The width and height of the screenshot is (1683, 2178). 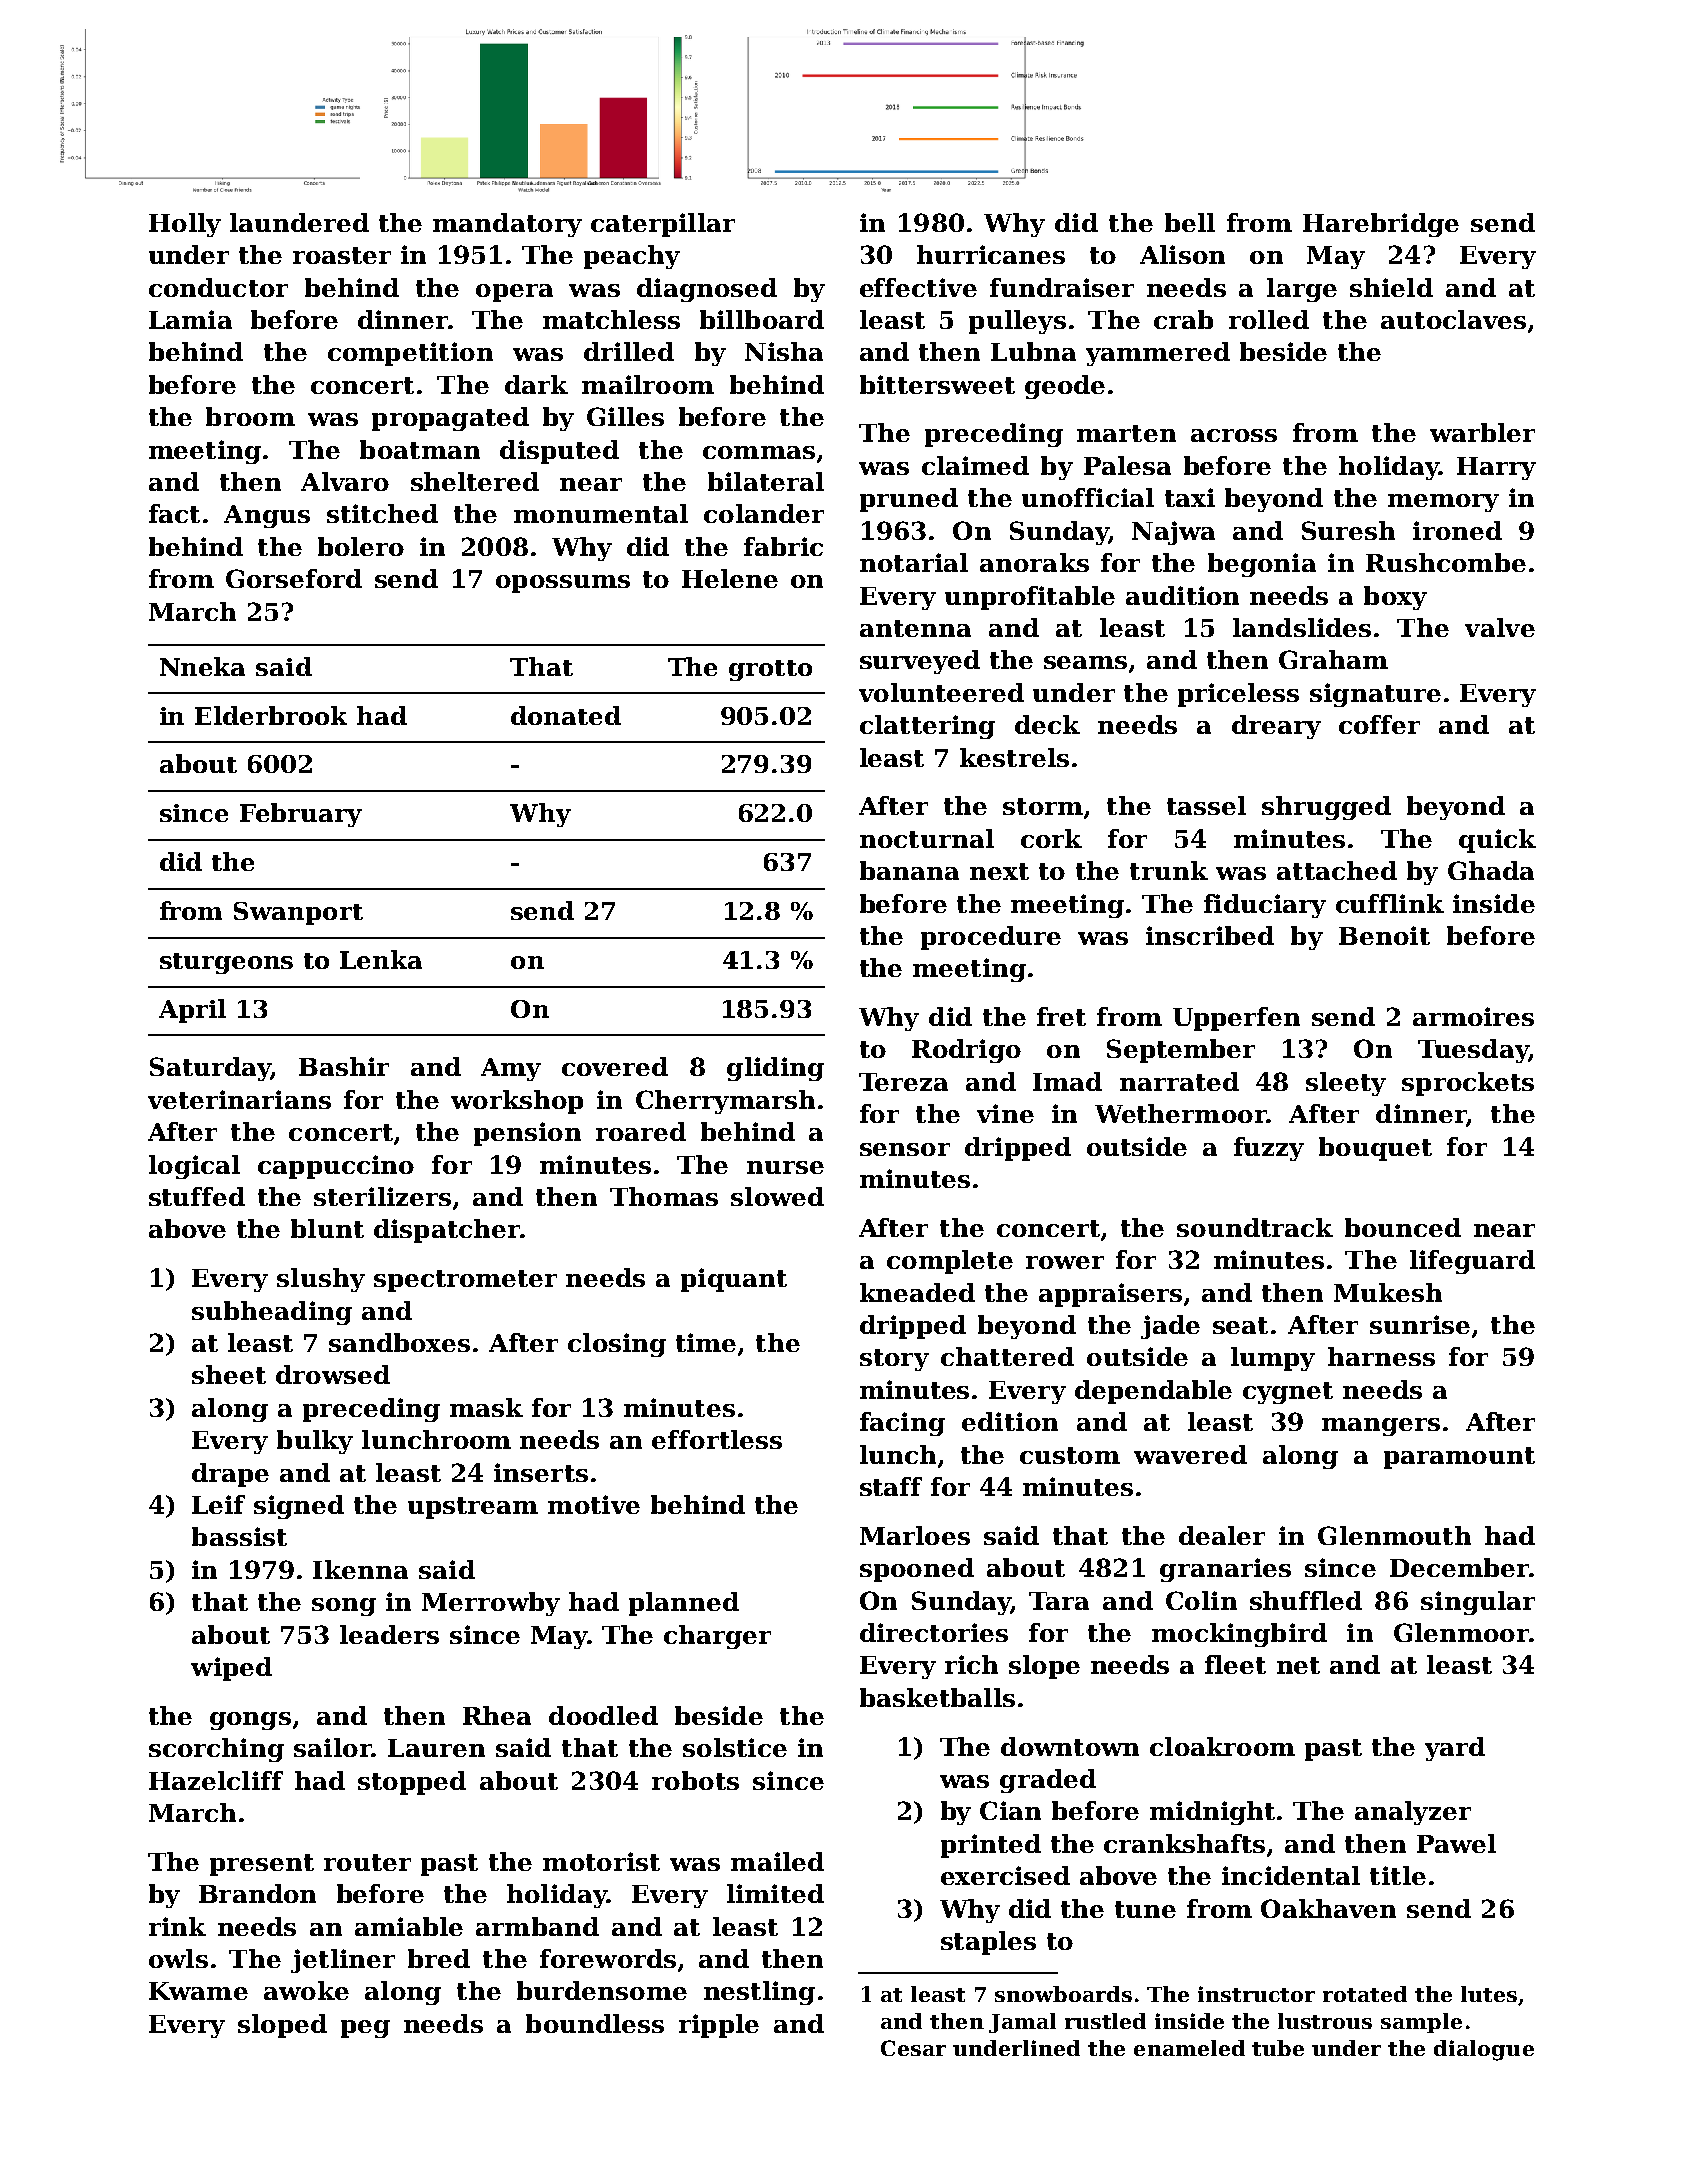 What do you see at coordinates (566, 715) in the screenshot?
I see `donated` at bounding box center [566, 715].
